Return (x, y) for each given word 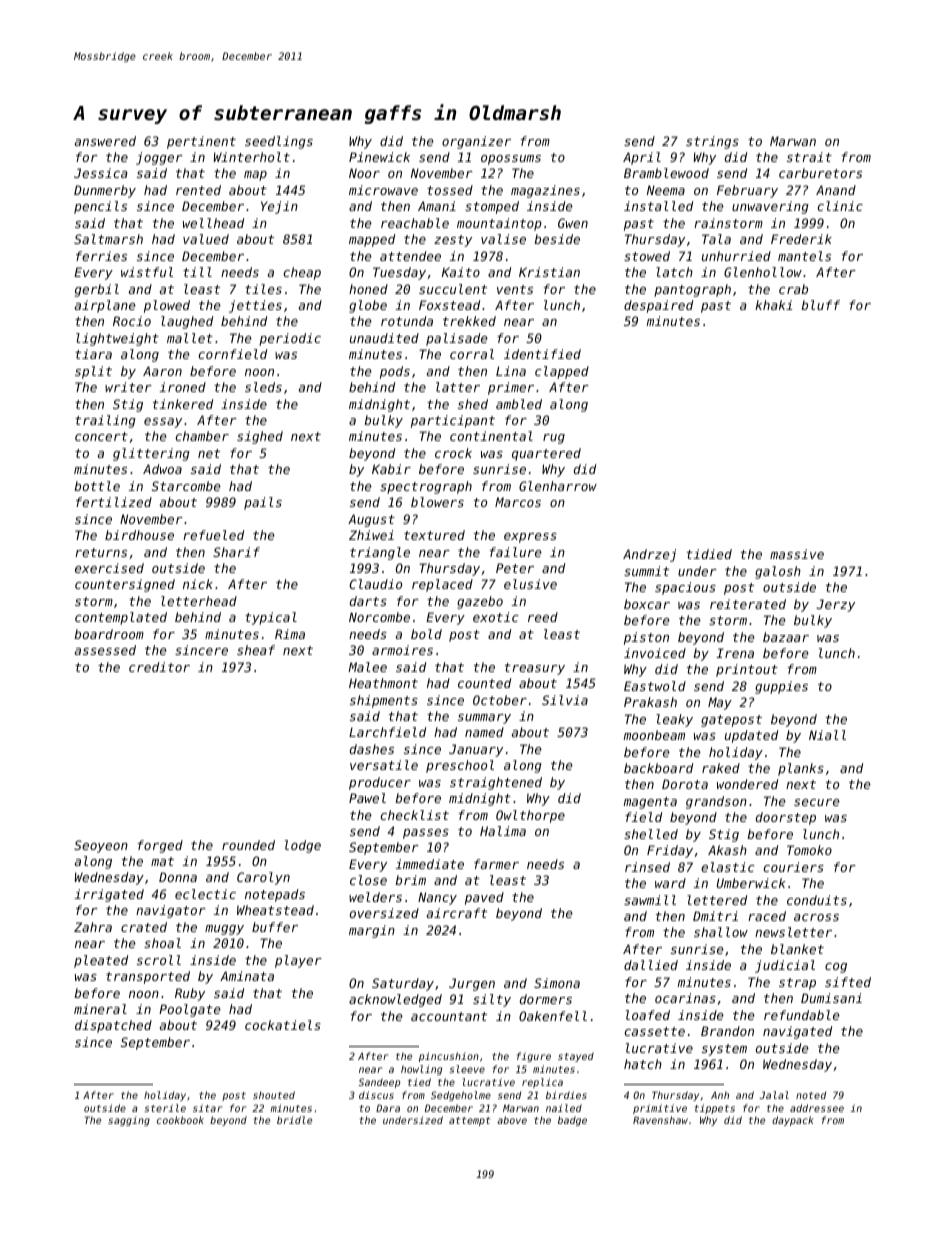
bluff (820, 305)
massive (797, 554)
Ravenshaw (660, 1120)
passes (426, 834)
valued (206, 239)
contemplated (121, 618)
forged (160, 846)
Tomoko (809, 850)
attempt (469, 1121)
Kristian (549, 272)
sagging (129, 1121)
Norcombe (379, 617)
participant (453, 421)
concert (101, 436)
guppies (781, 687)
